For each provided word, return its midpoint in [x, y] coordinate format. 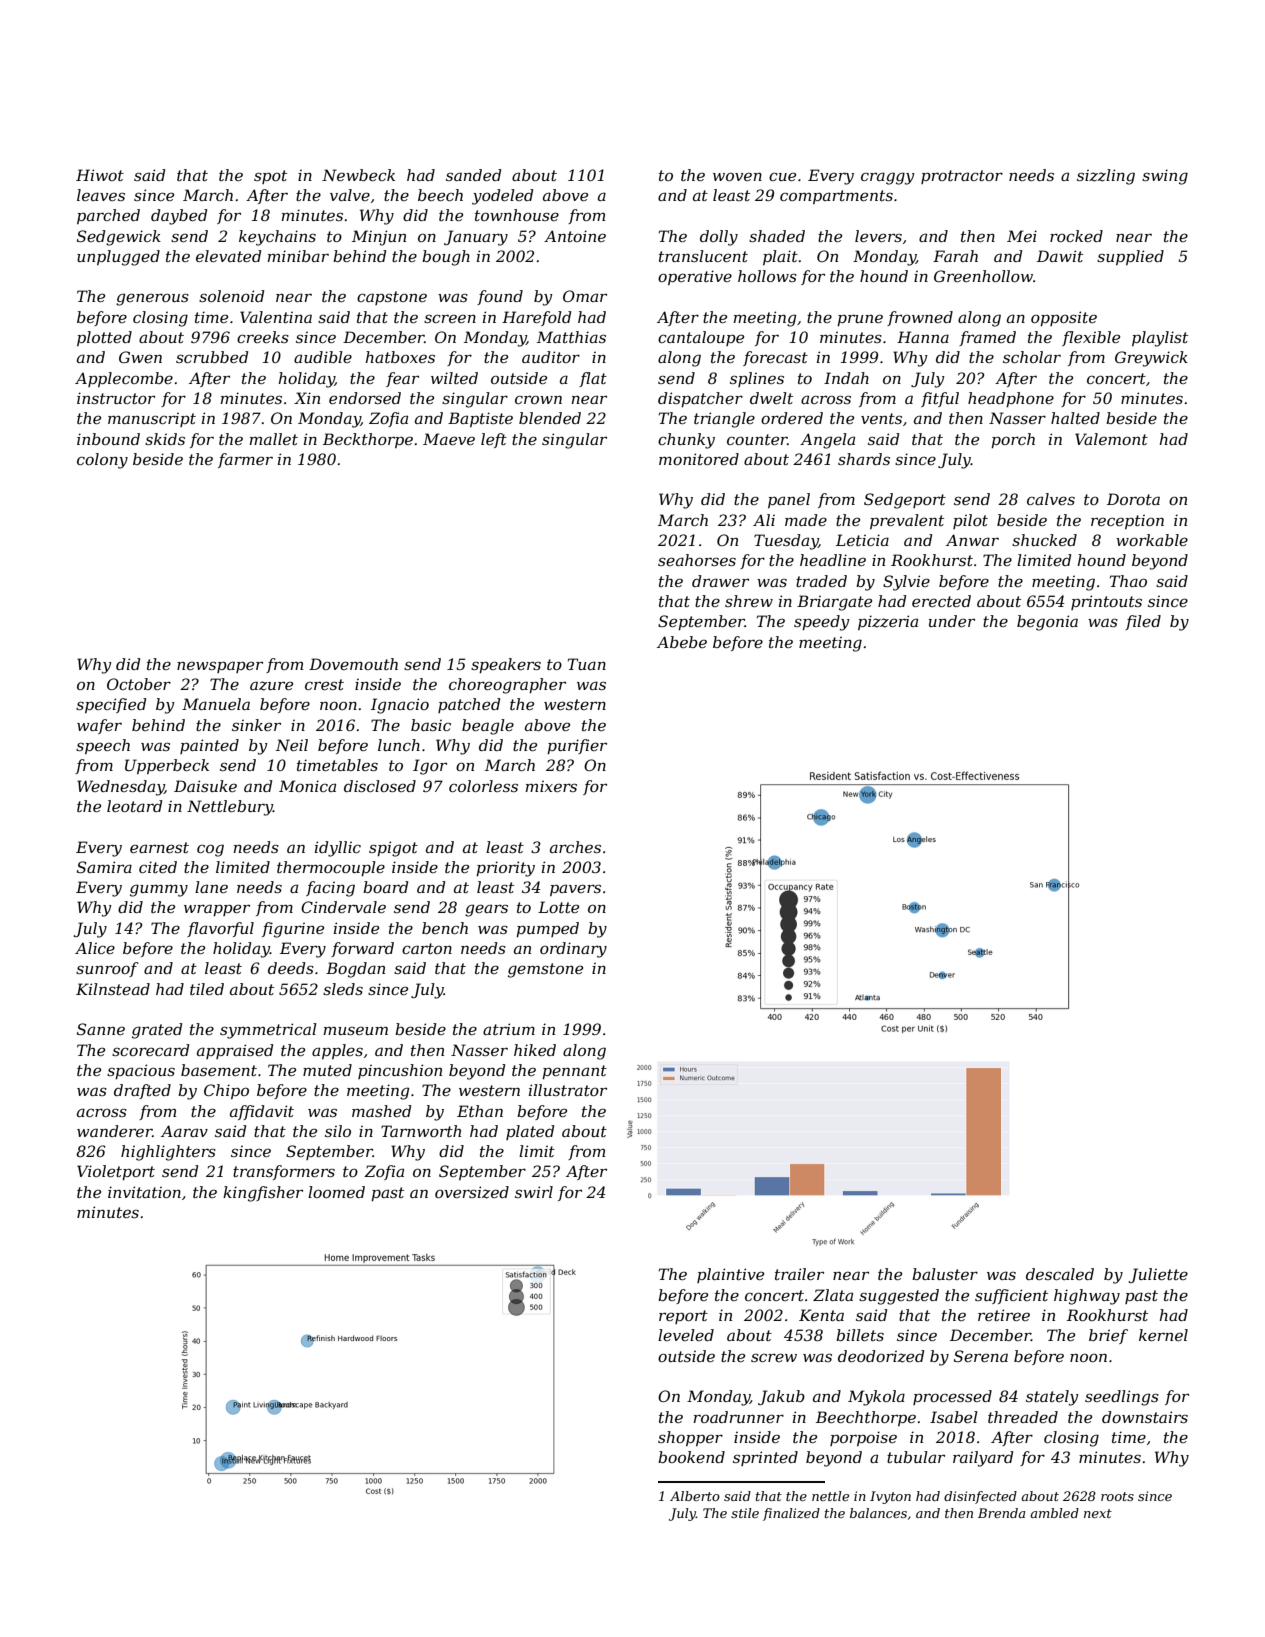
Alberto [695, 1496]
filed [1143, 622]
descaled [1060, 1274]
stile [745, 1513]
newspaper [220, 667]
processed [952, 1397]
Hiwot [100, 175]
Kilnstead [113, 989]
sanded [473, 175]
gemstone [545, 970]
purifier [577, 746]
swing [1165, 177]
